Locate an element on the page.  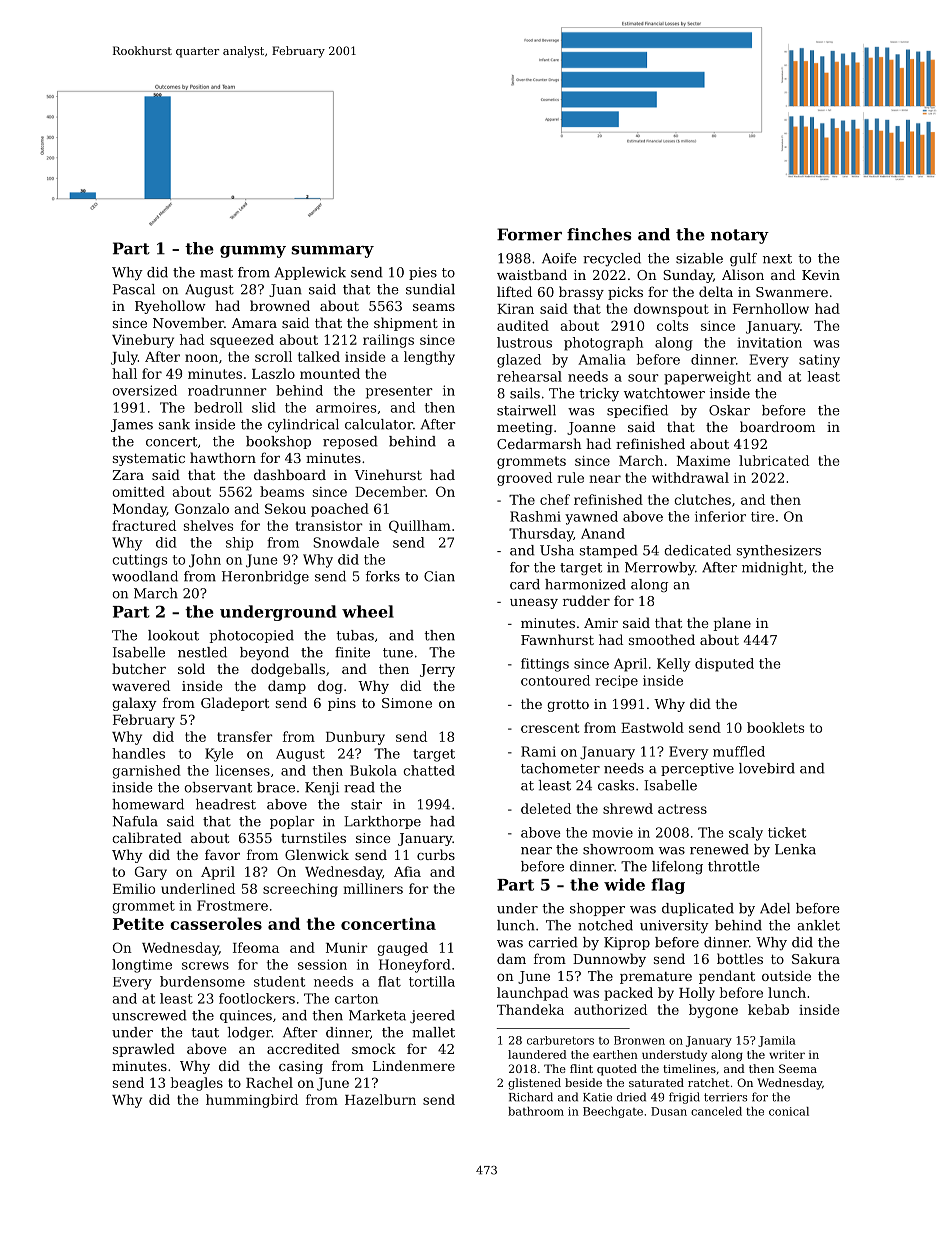
beagles is located at coordinates (196, 1084).
